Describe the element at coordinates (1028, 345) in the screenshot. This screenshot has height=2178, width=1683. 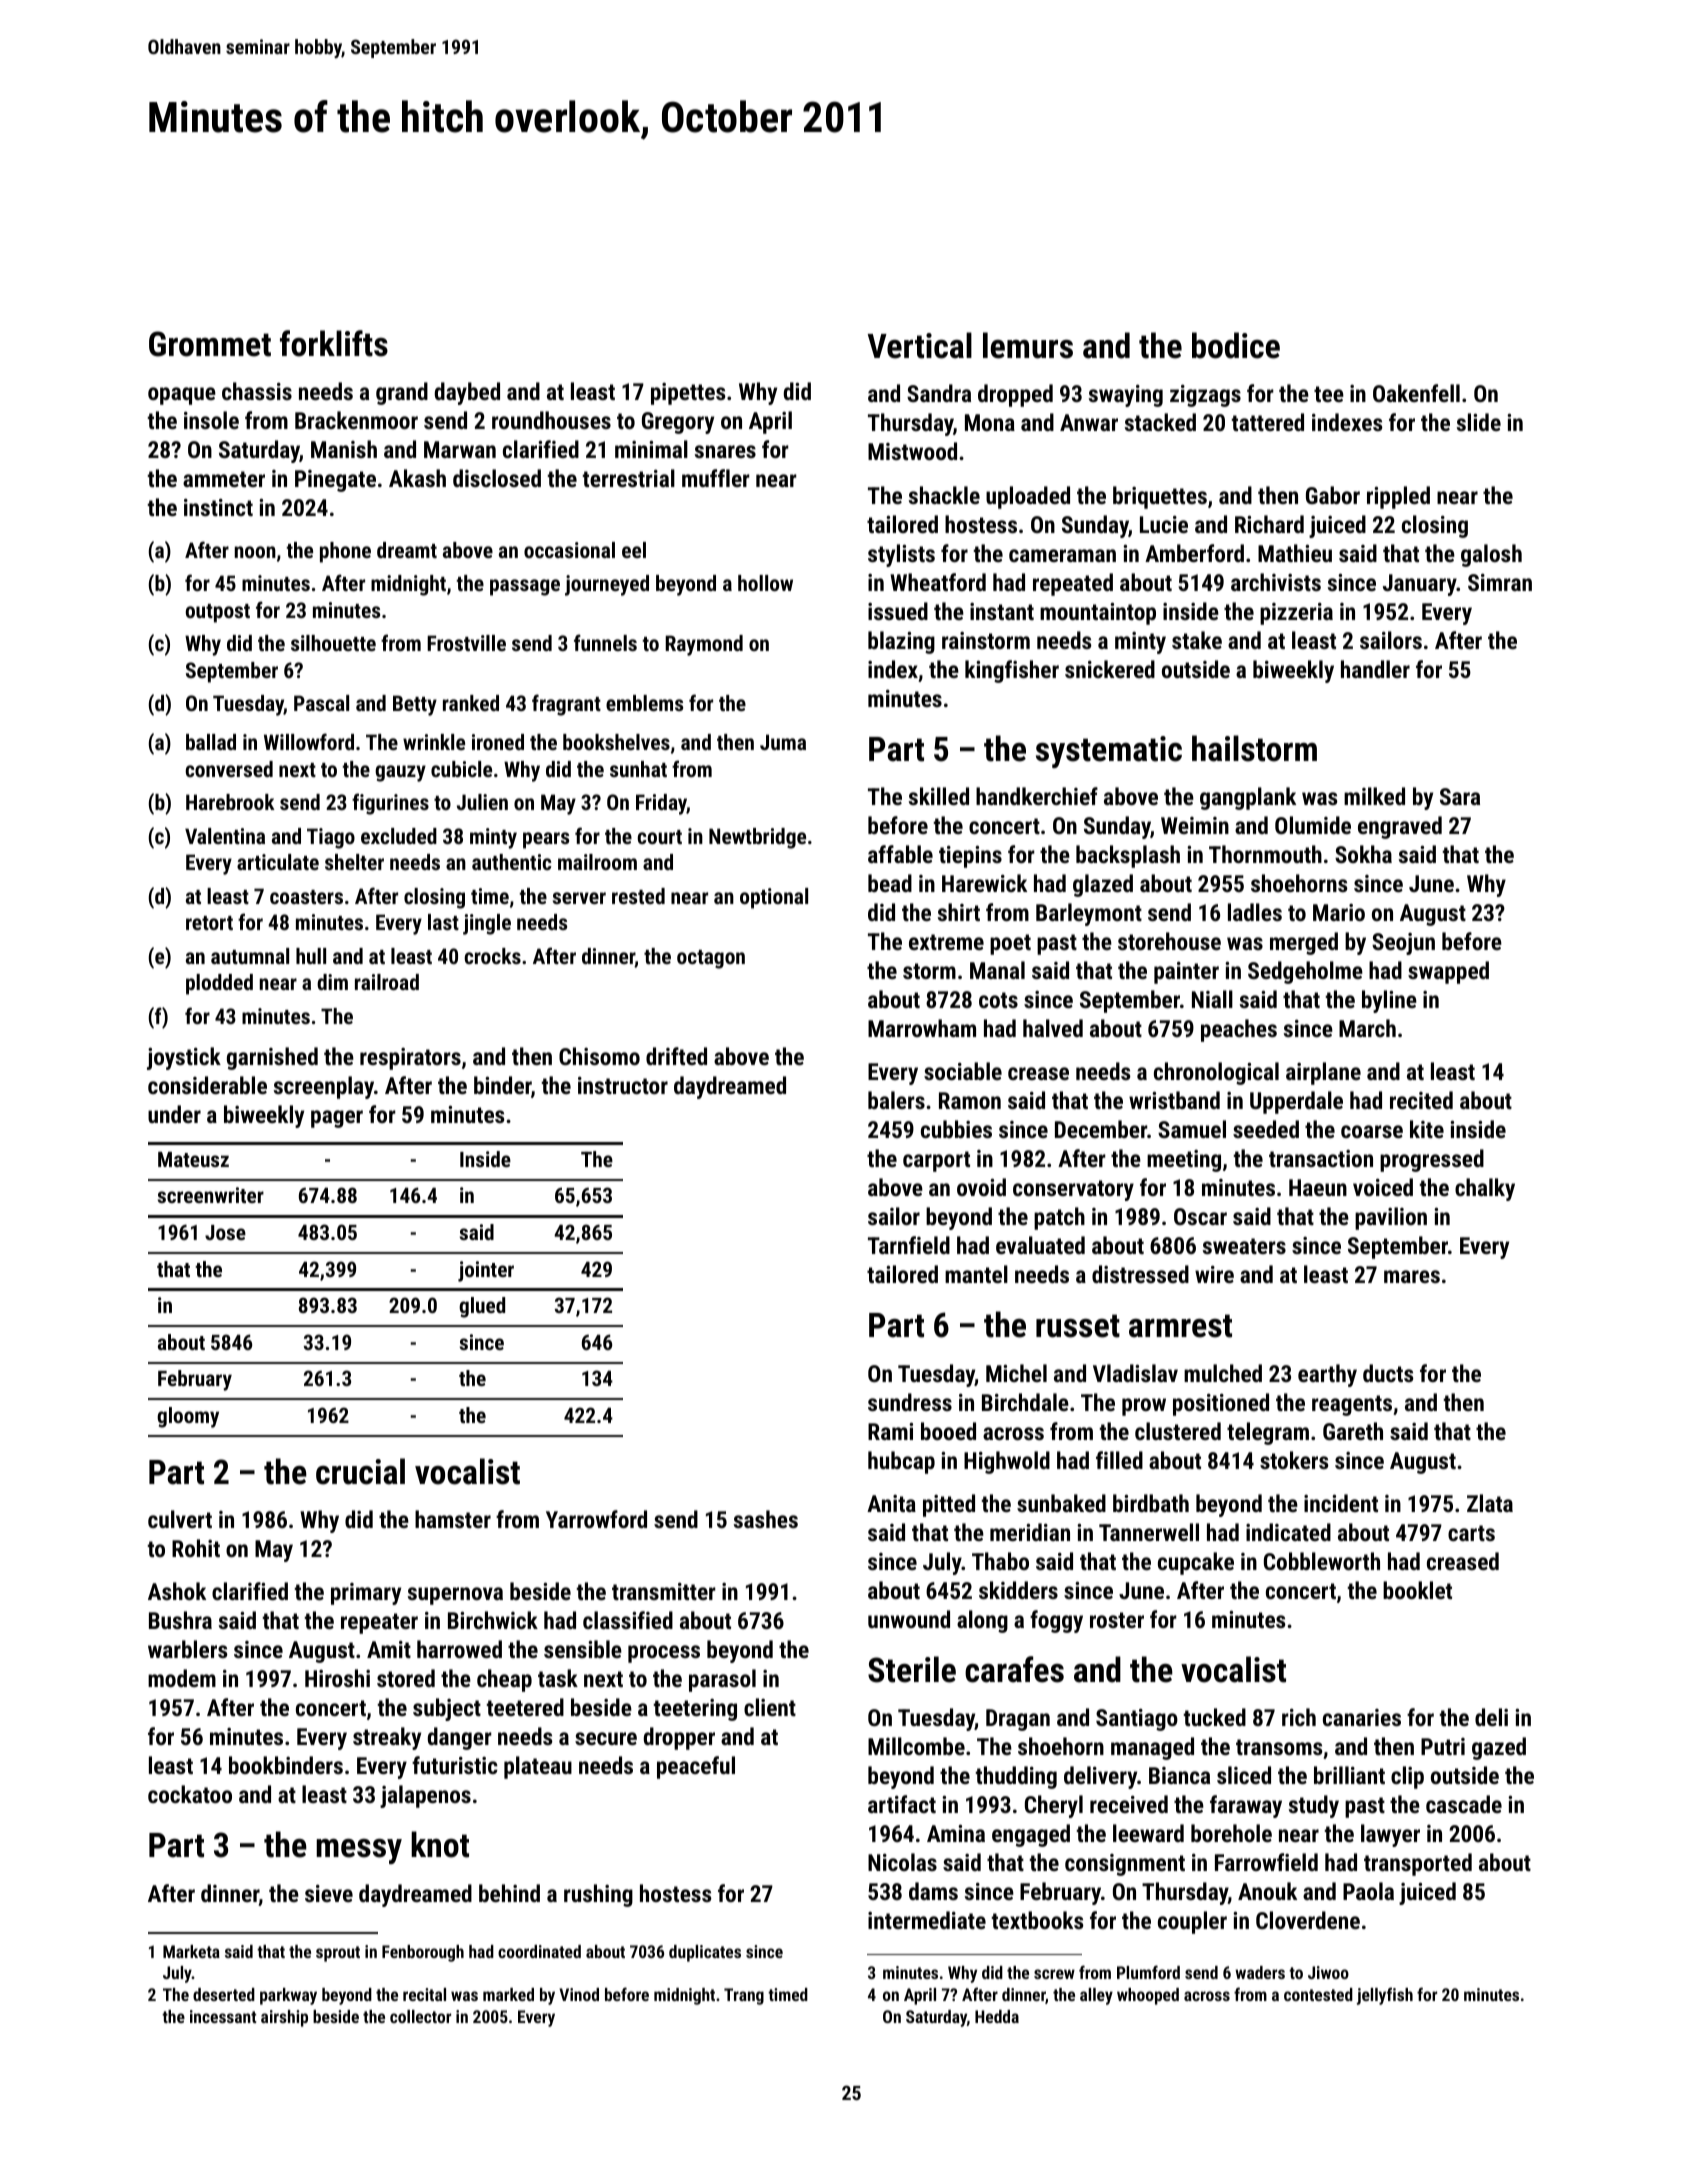
I see `lemurs` at that location.
